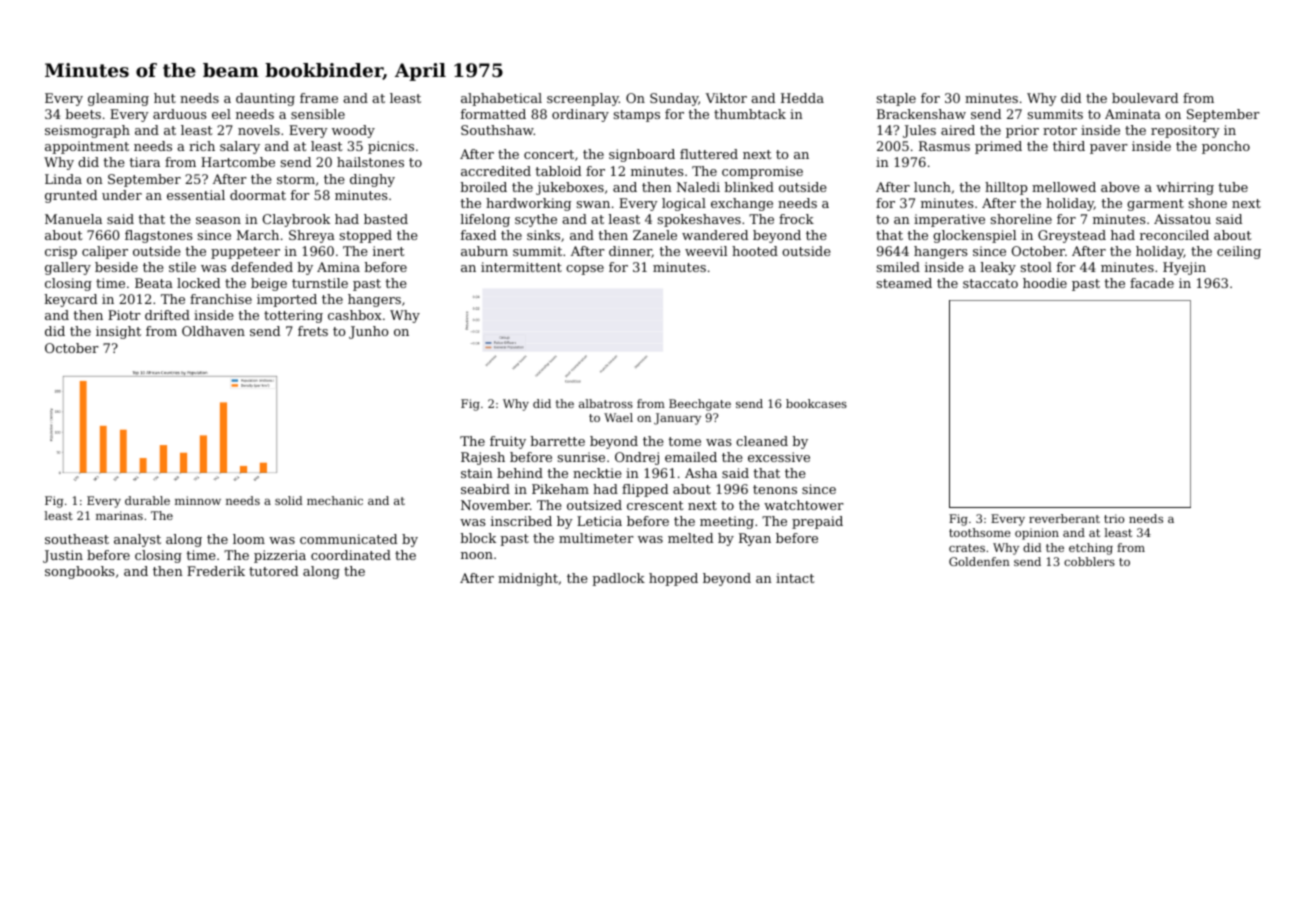  I want to click on intact, so click(795, 578).
